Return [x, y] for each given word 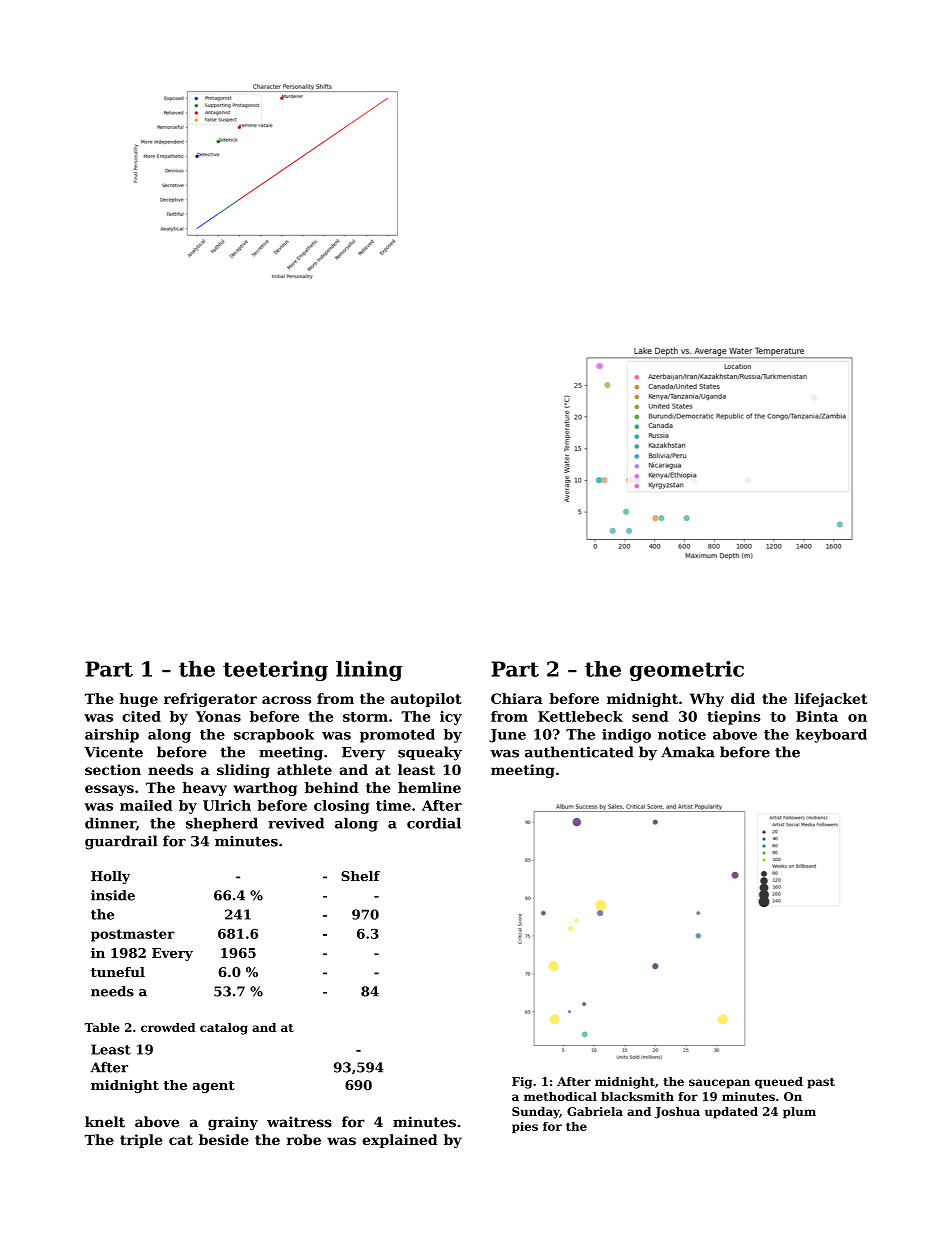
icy [451, 718]
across [286, 700]
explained [400, 1141]
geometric [687, 671]
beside [224, 1139]
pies [525, 1127]
